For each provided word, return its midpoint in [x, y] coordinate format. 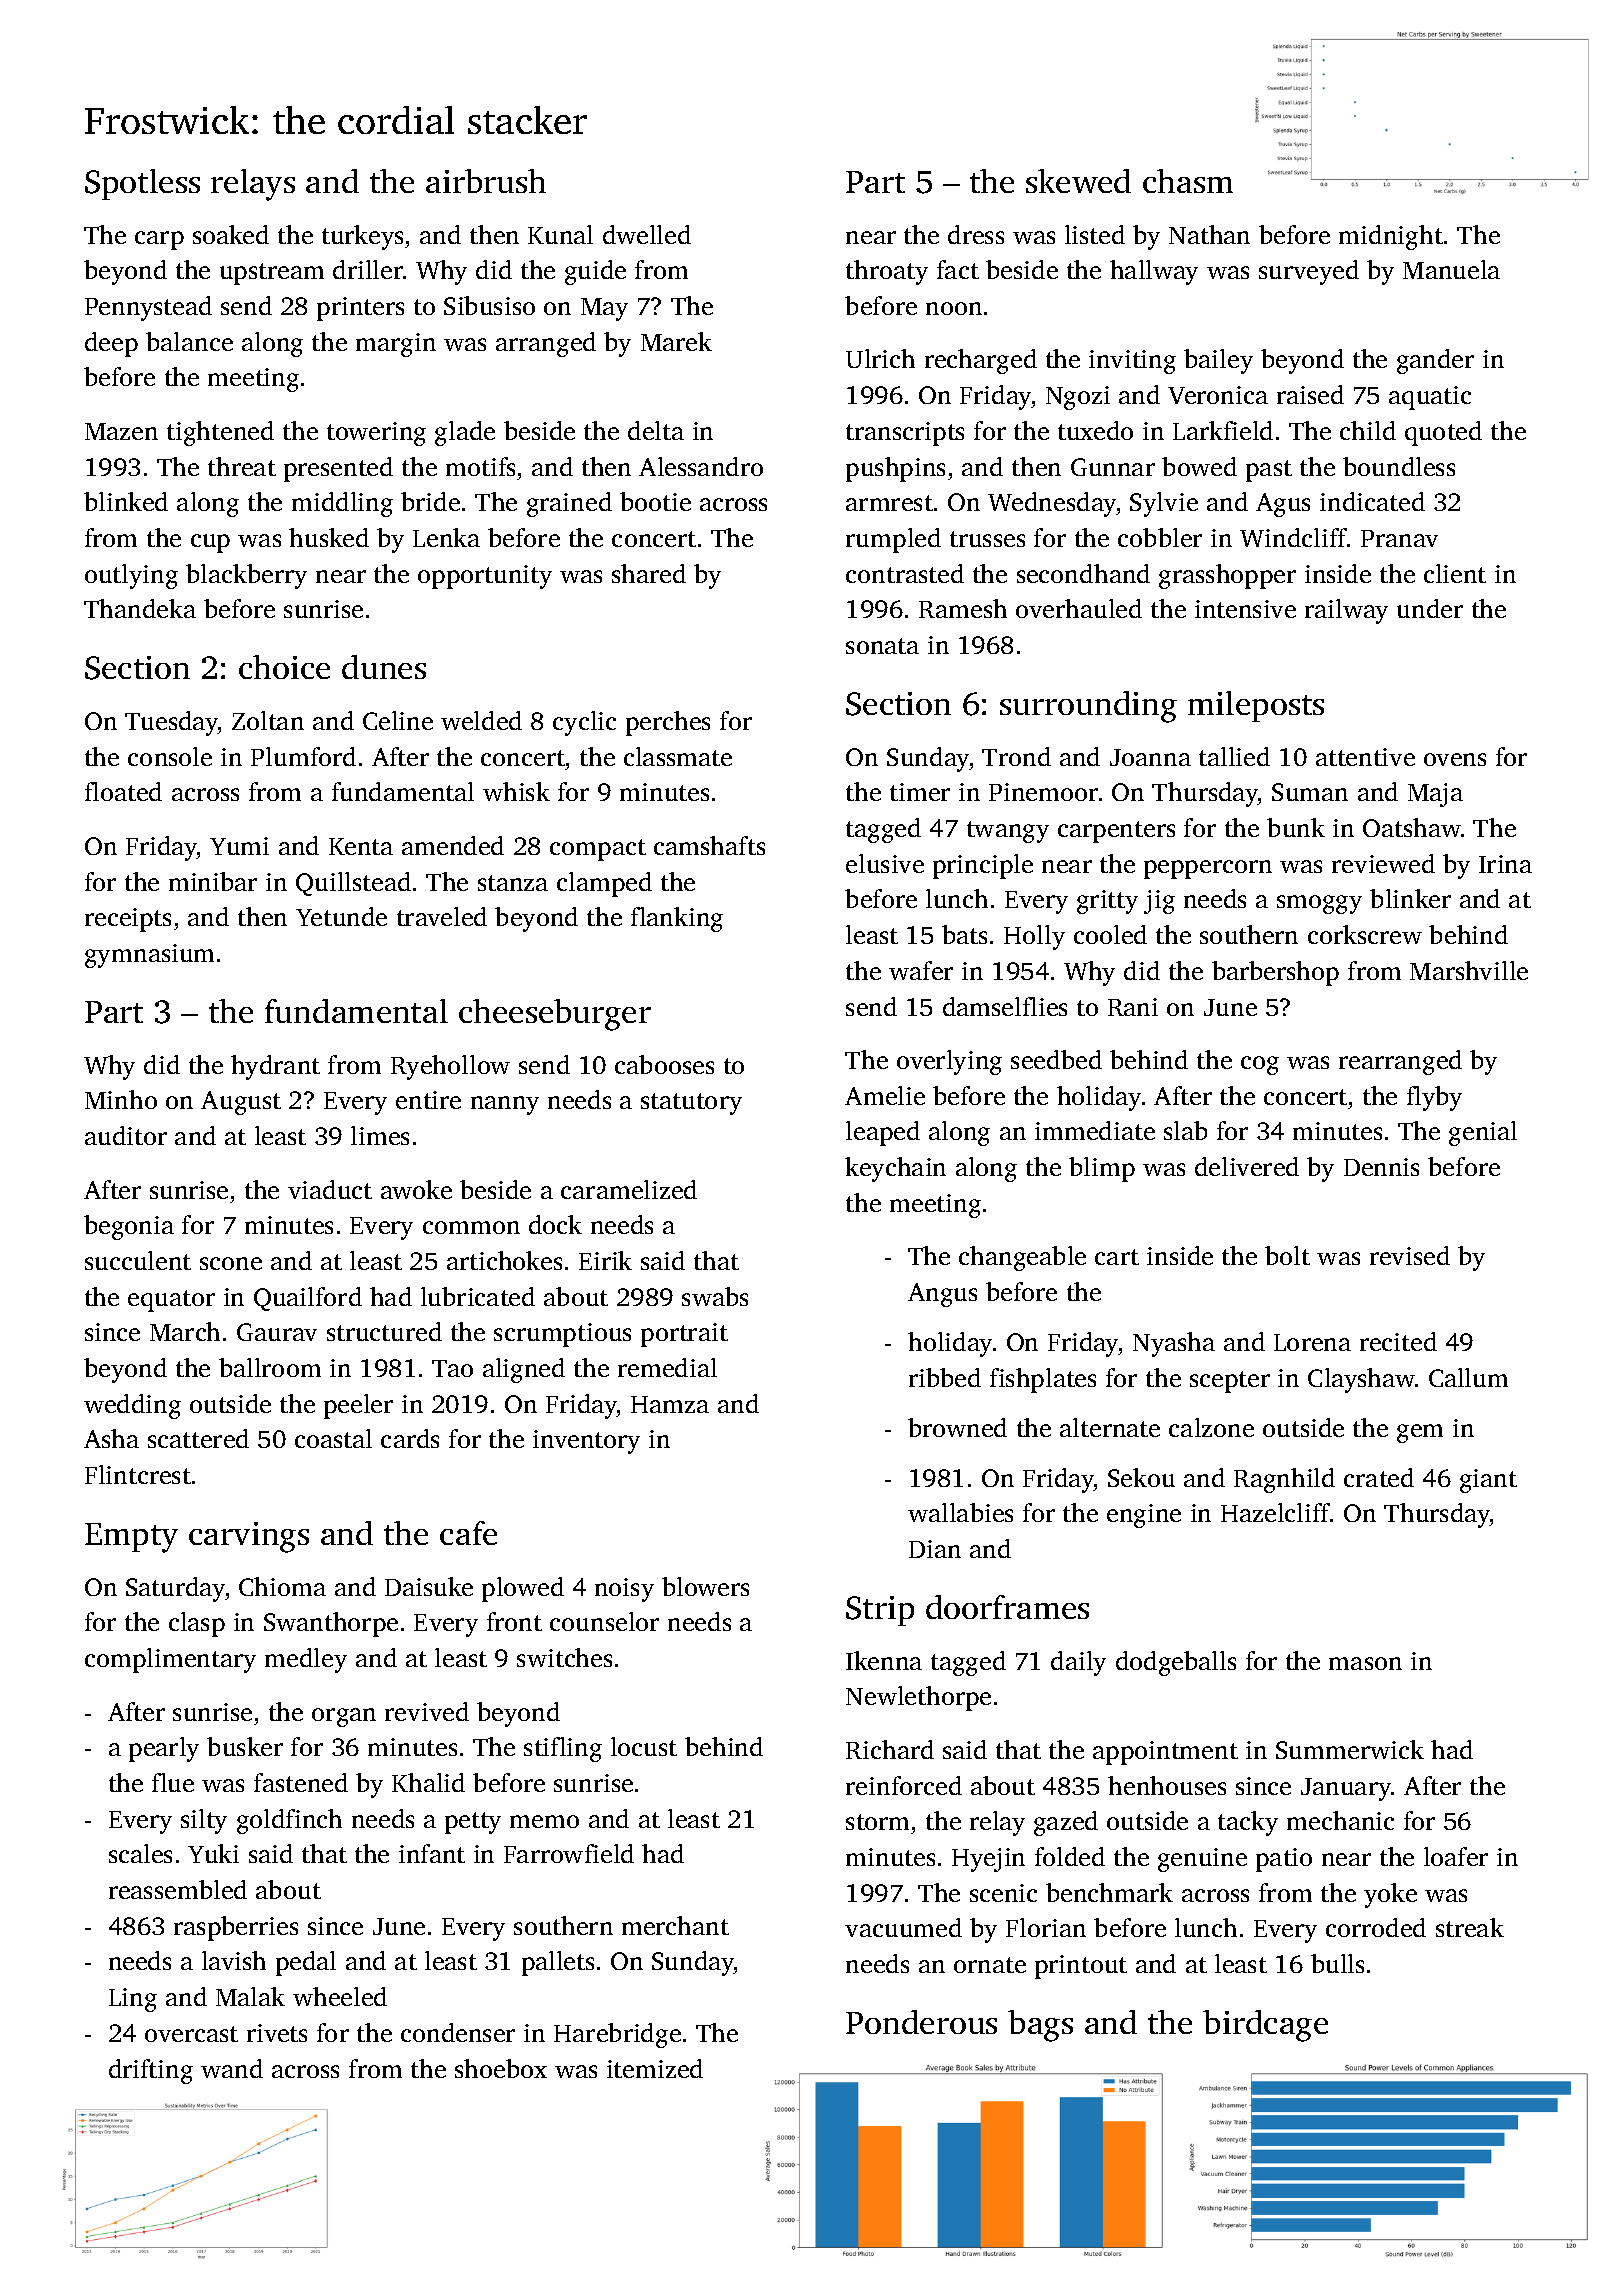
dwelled [647, 234]
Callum [1468, 1377]
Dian [935, 1549]
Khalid [428, 1782]
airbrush [486, 181]
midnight [1391, 237]
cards [410, 1438]
